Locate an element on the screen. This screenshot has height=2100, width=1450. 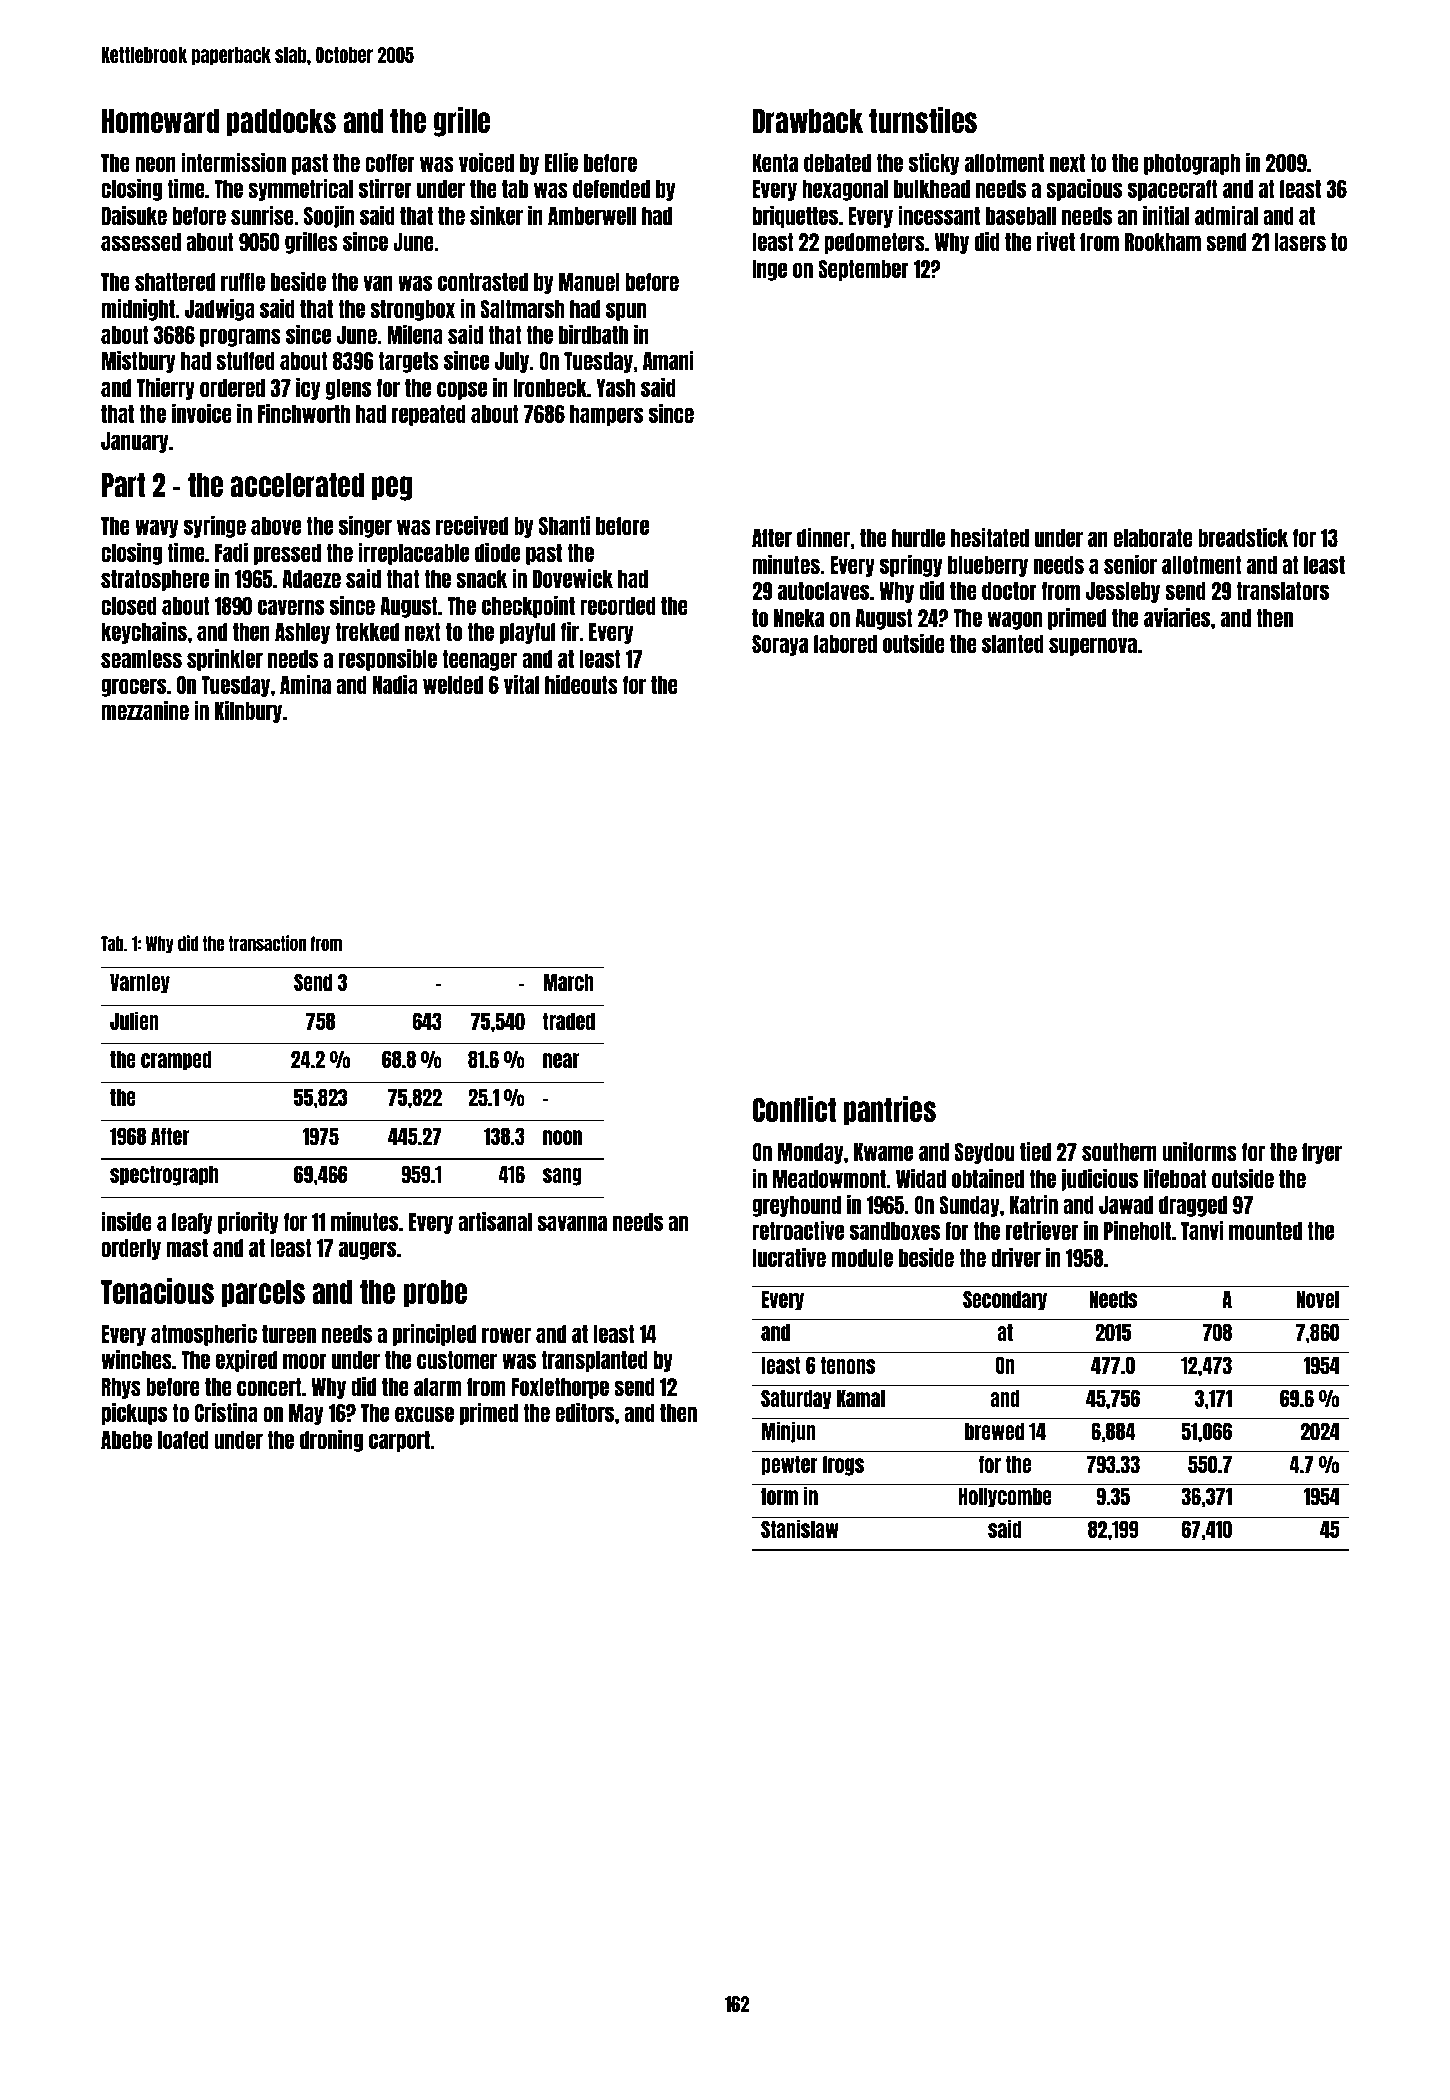
hideouts is located at coordinates (581, 684).
